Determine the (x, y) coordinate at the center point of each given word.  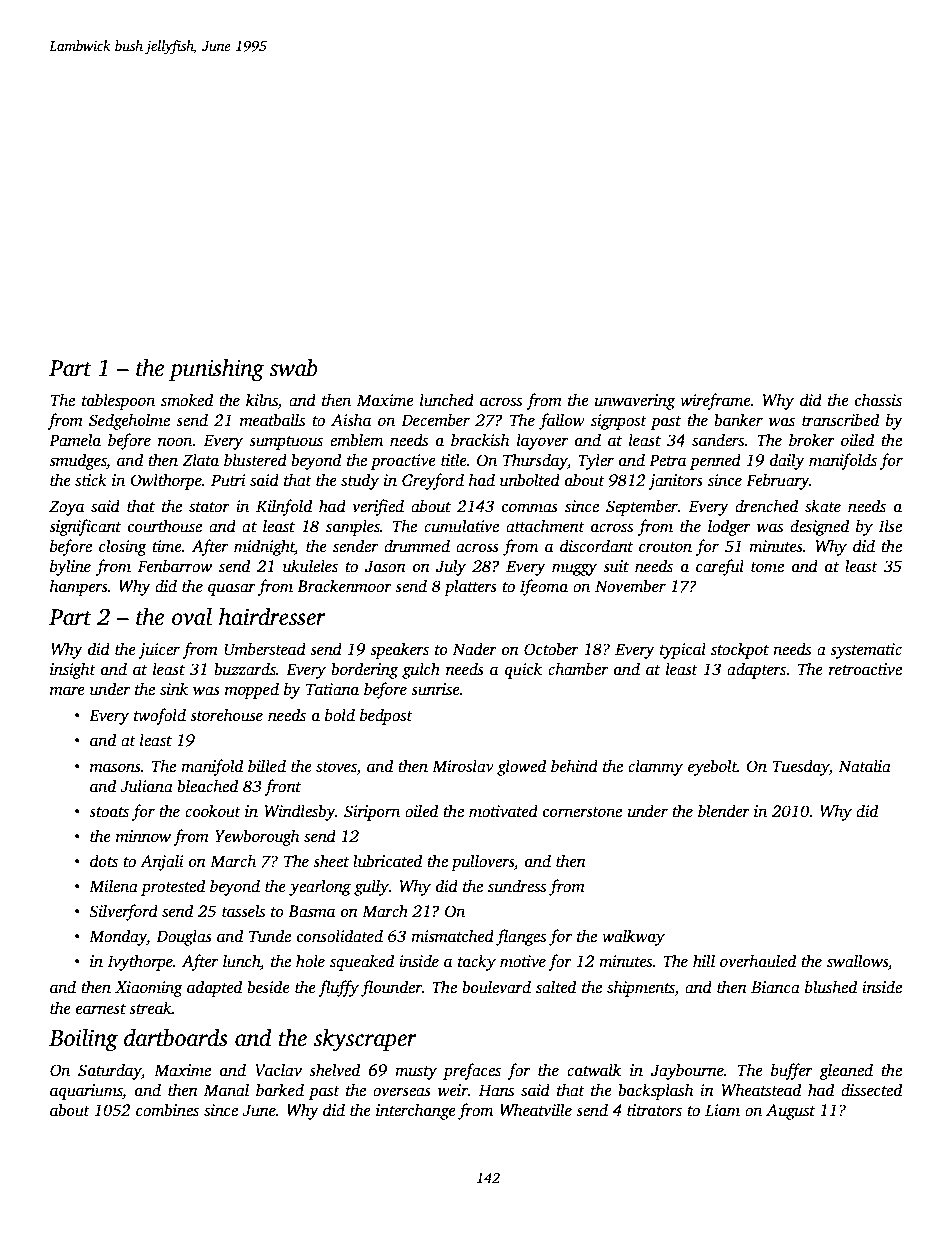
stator (209, 507)
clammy (655, 767)
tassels (243, 911)
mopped (252, 690)
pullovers (482, 862)
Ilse (890, 526)
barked (280, 1090)
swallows (857, 961)
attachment (545, 526)
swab (293, 367)
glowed (521, 767)
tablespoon (118, 401)
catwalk (594, 1070)
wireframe (715, 401)
